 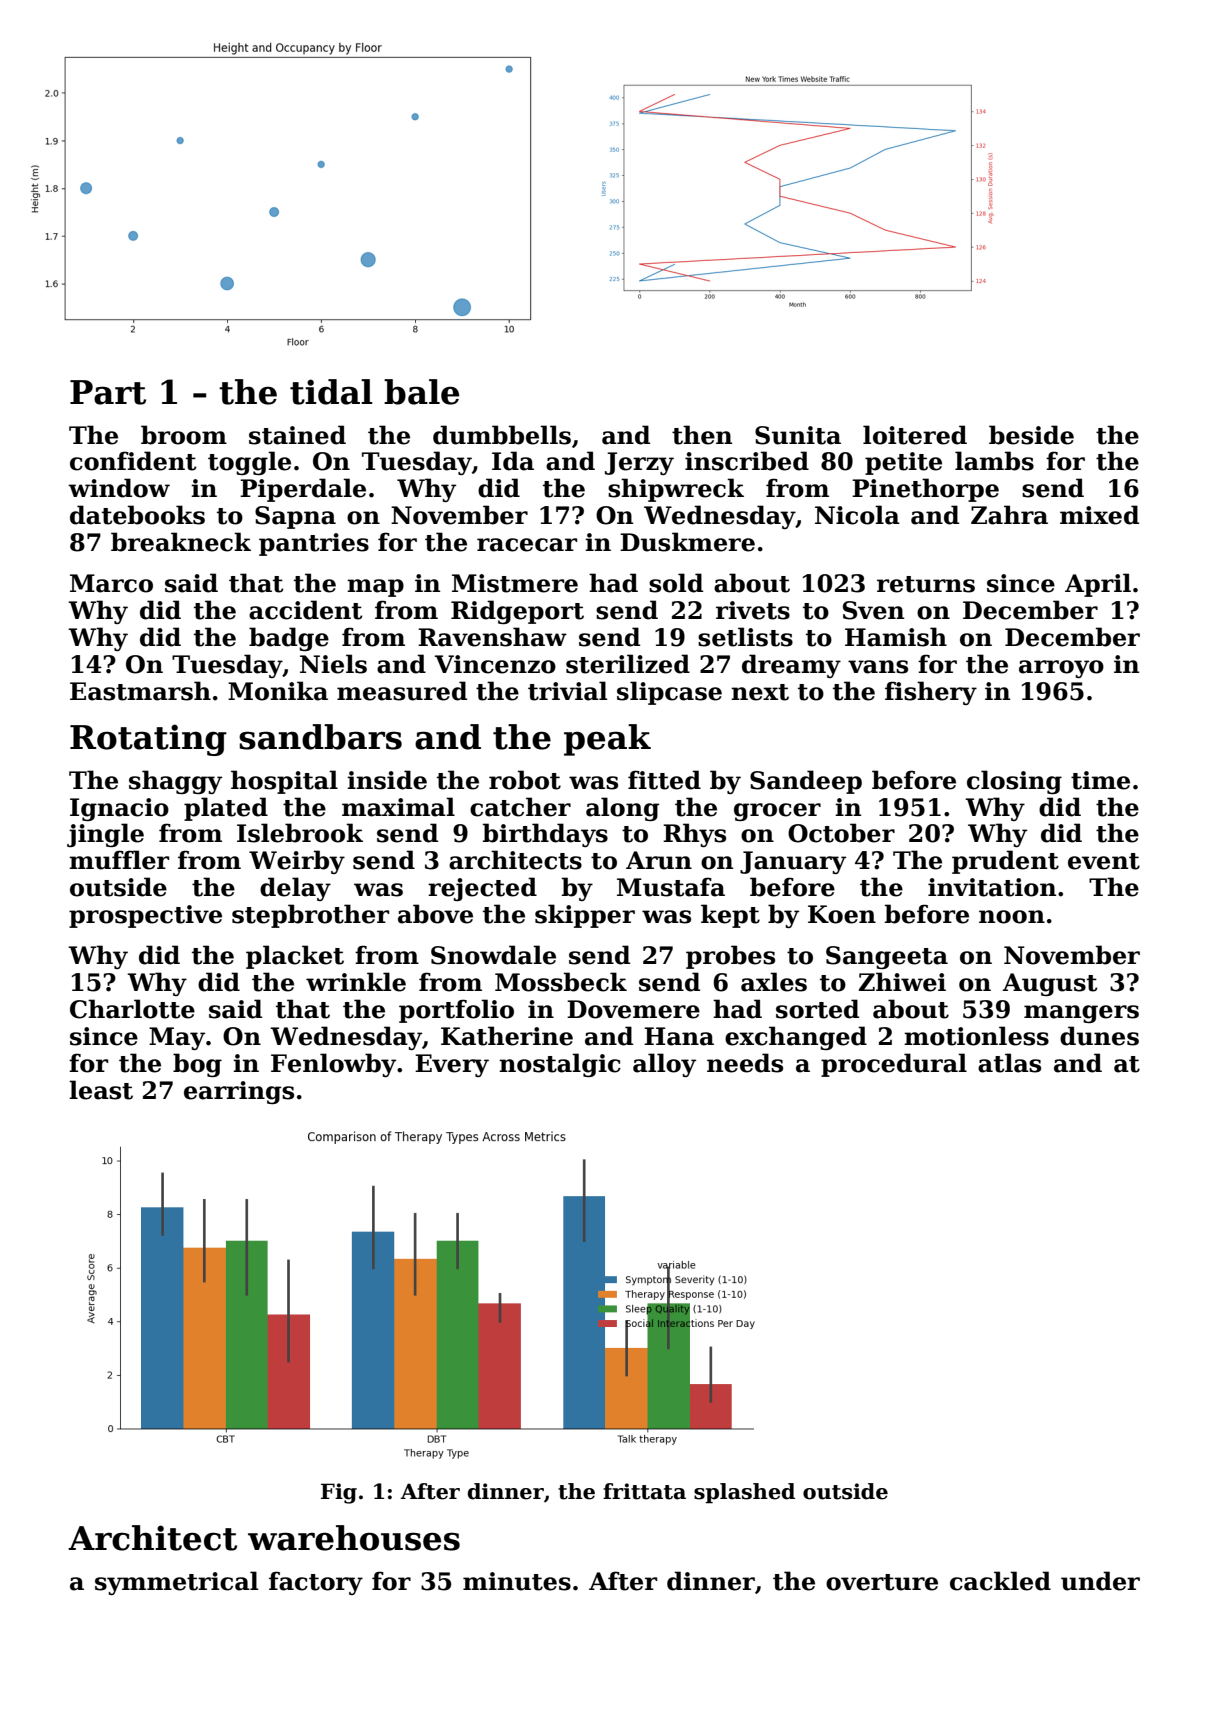 What do you see at coordinates (1031, 435) in the screenshot?
I see `beside` at bounding box center [1031, 435].
